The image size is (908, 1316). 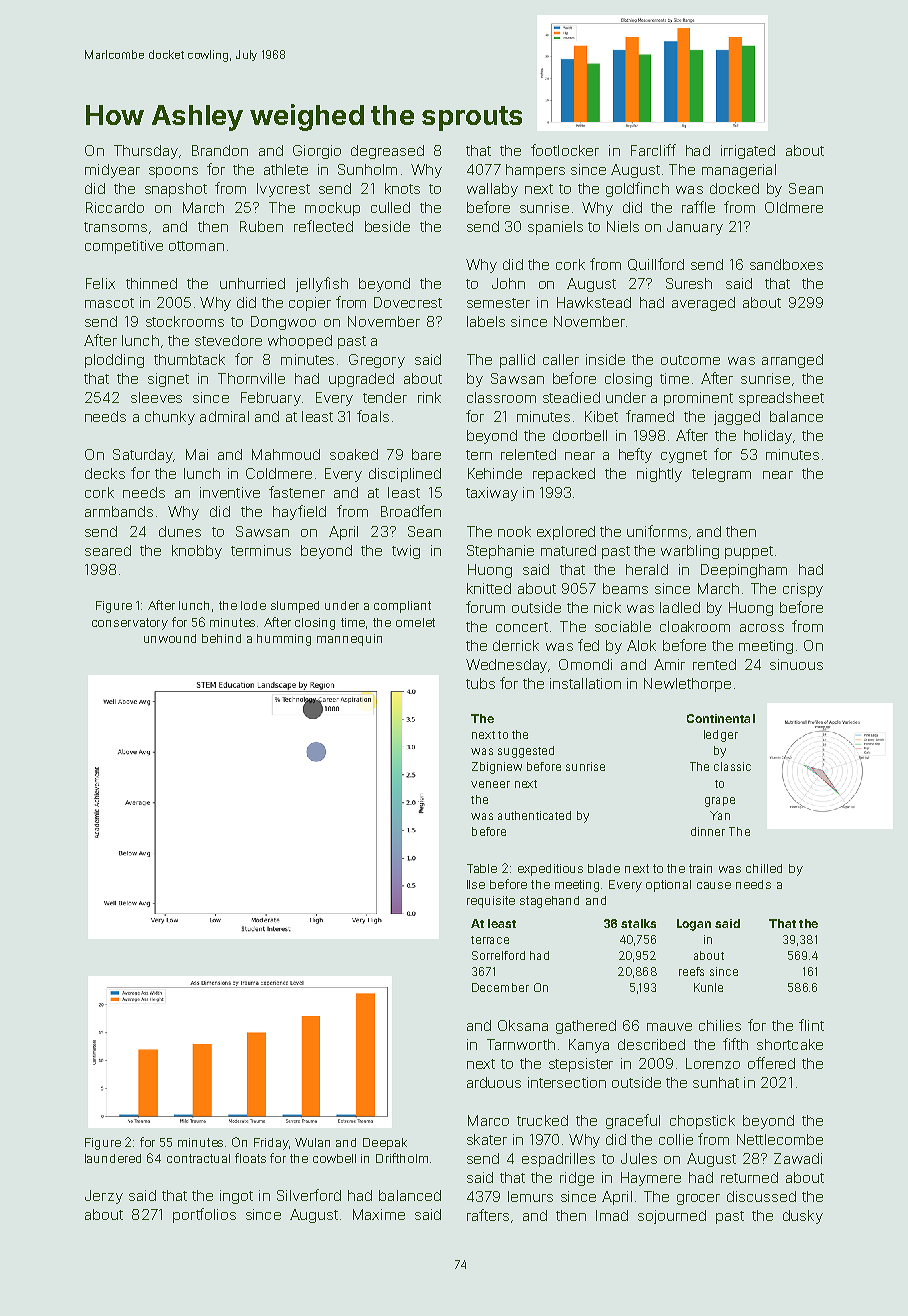 I want to click on Deepak, so click(x=385, y=1144).
